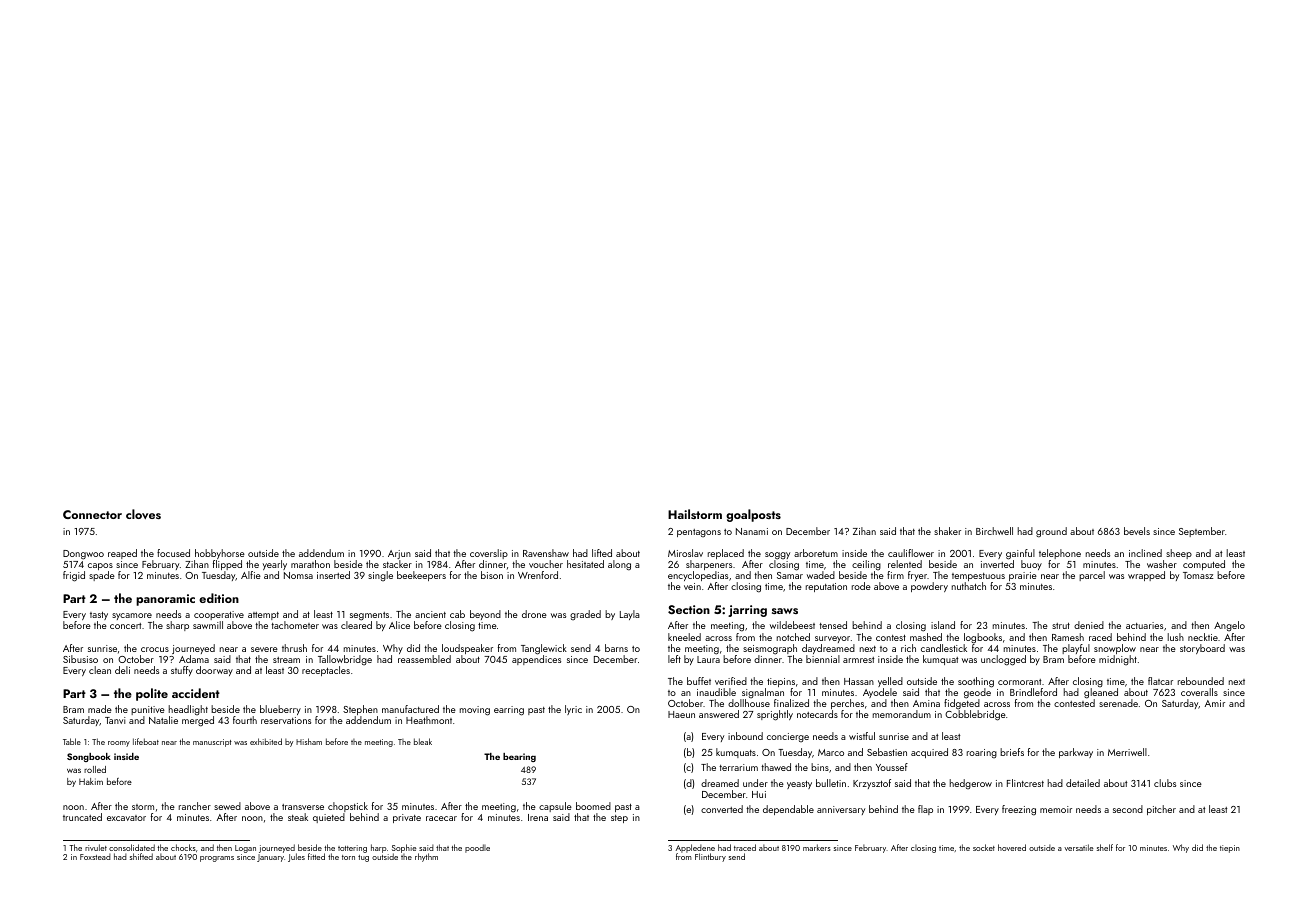  Describe the element at coordinates (1198, 575) in the screenshot. I see `Tomasz` at that location.
